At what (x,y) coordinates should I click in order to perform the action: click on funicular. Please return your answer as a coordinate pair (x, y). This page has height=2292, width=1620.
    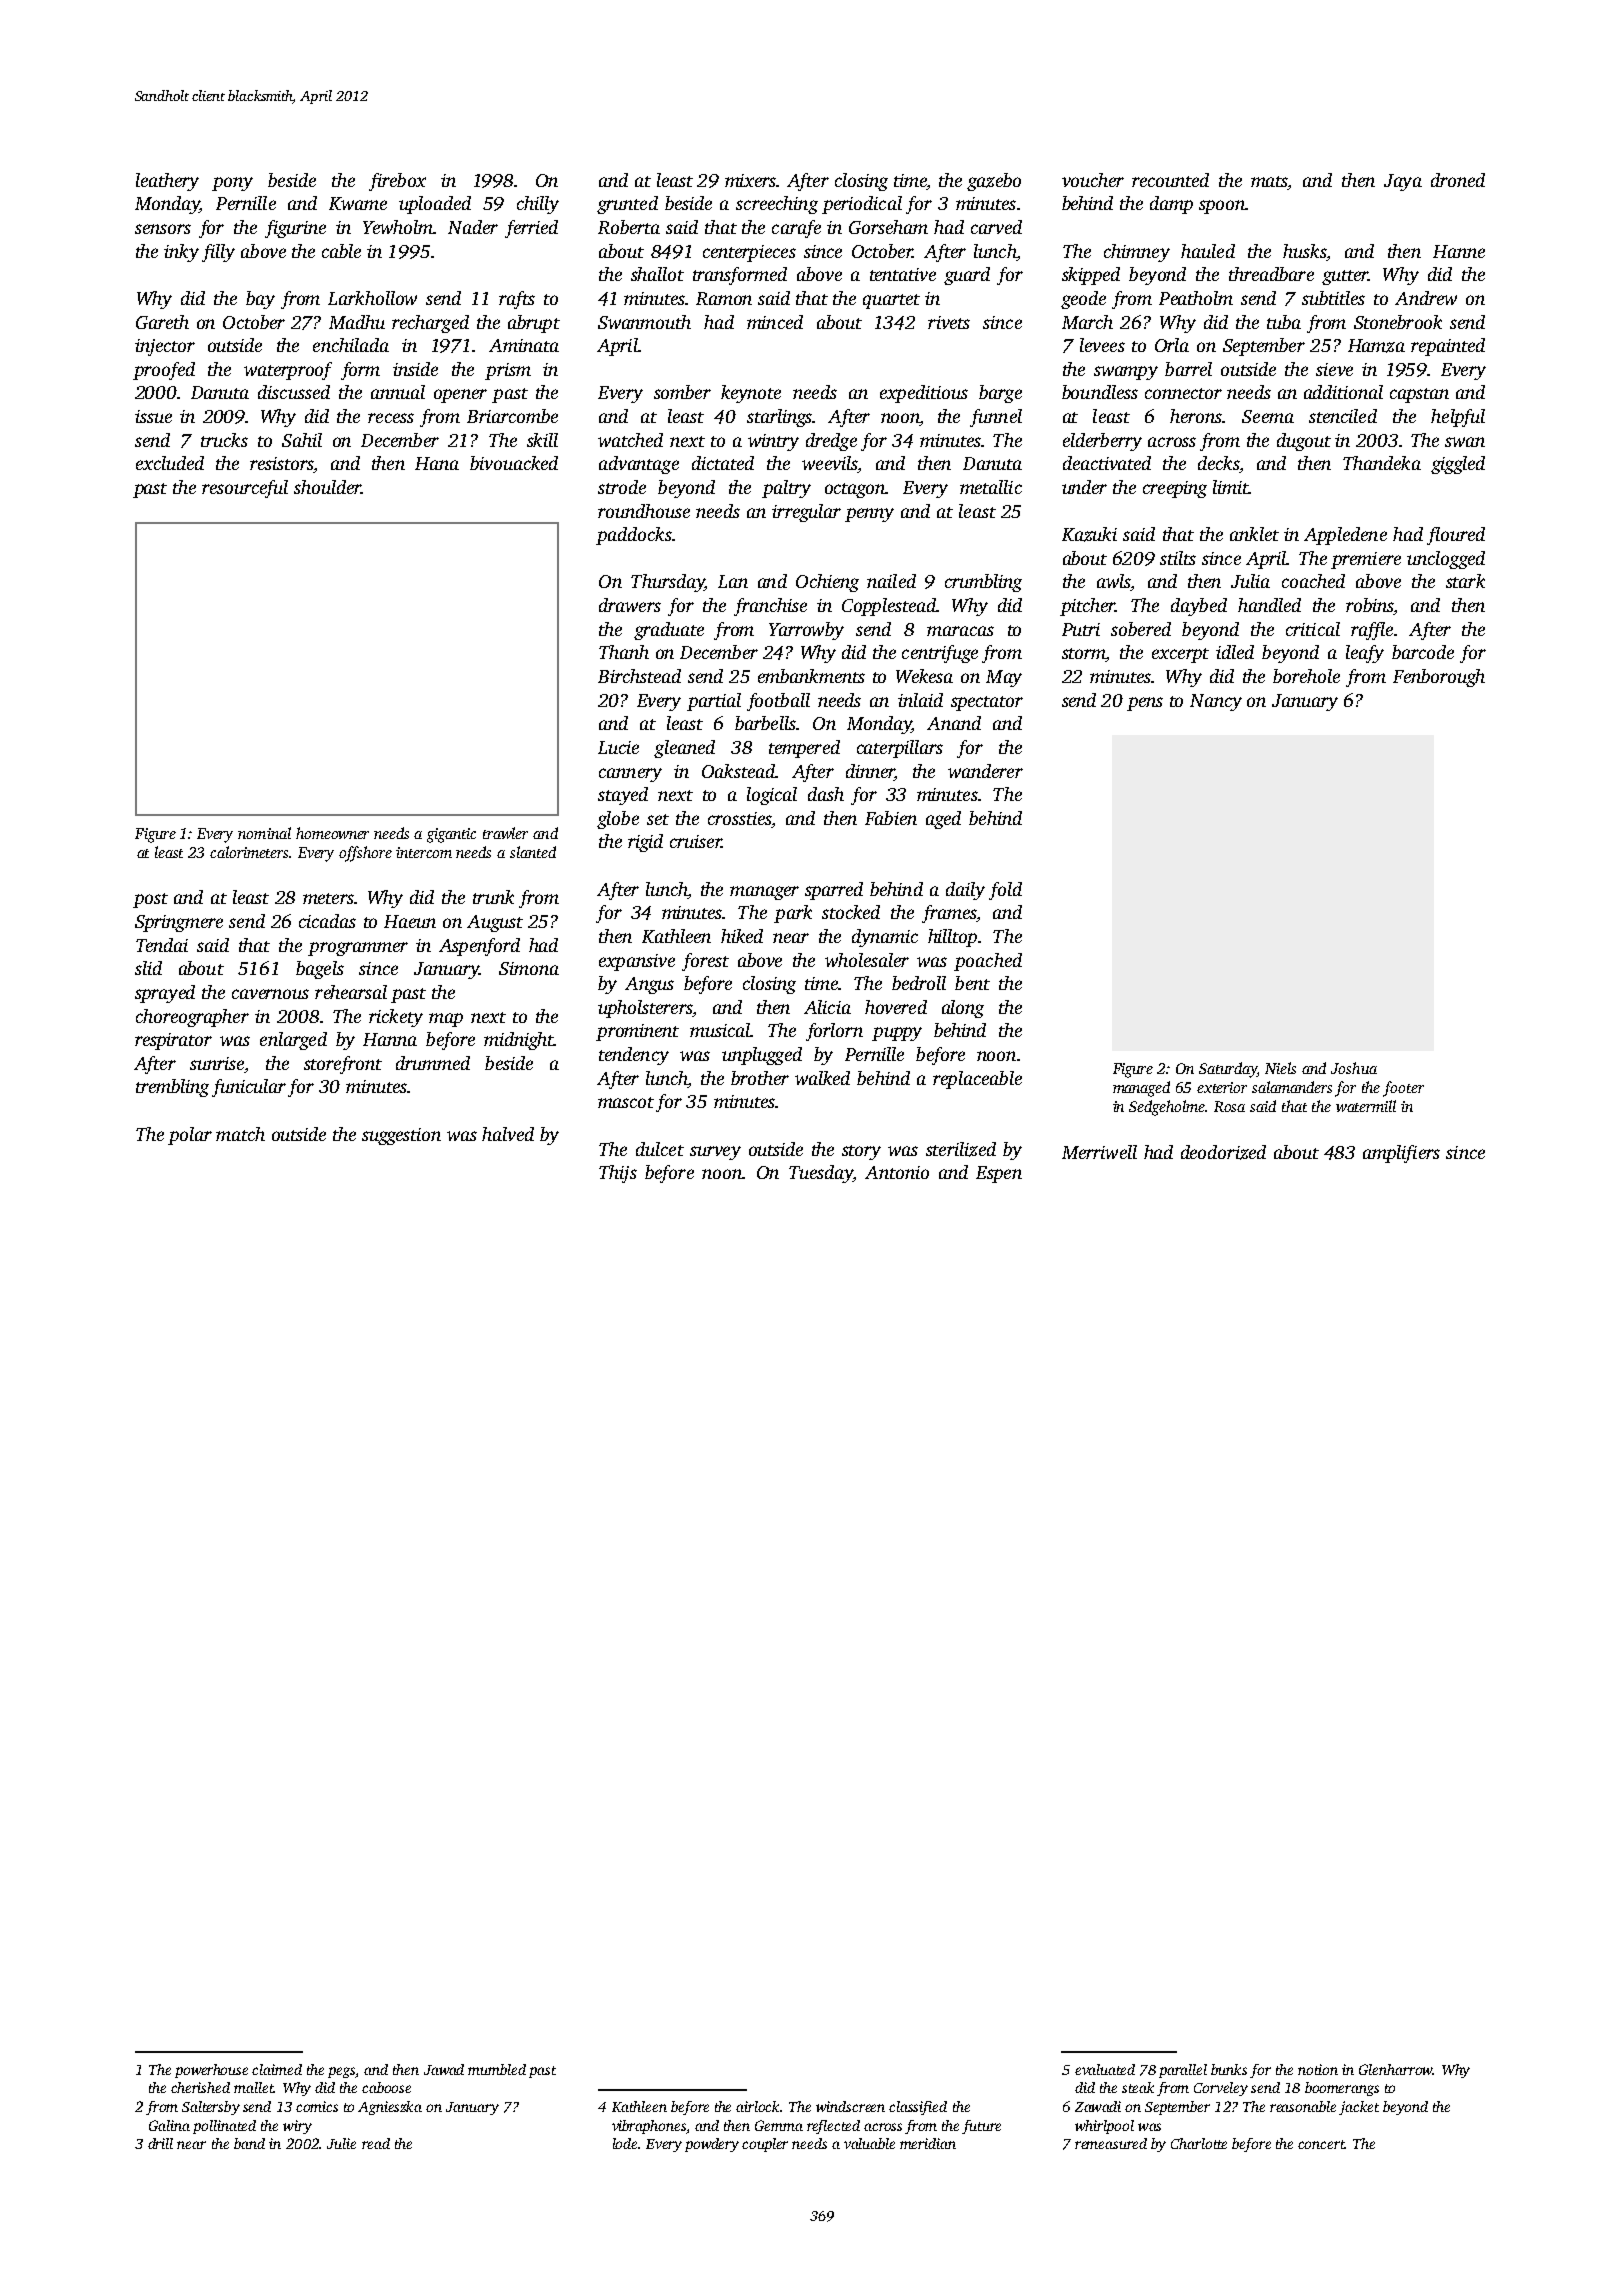
    Looking at the image, I should click on (249, 1088).
